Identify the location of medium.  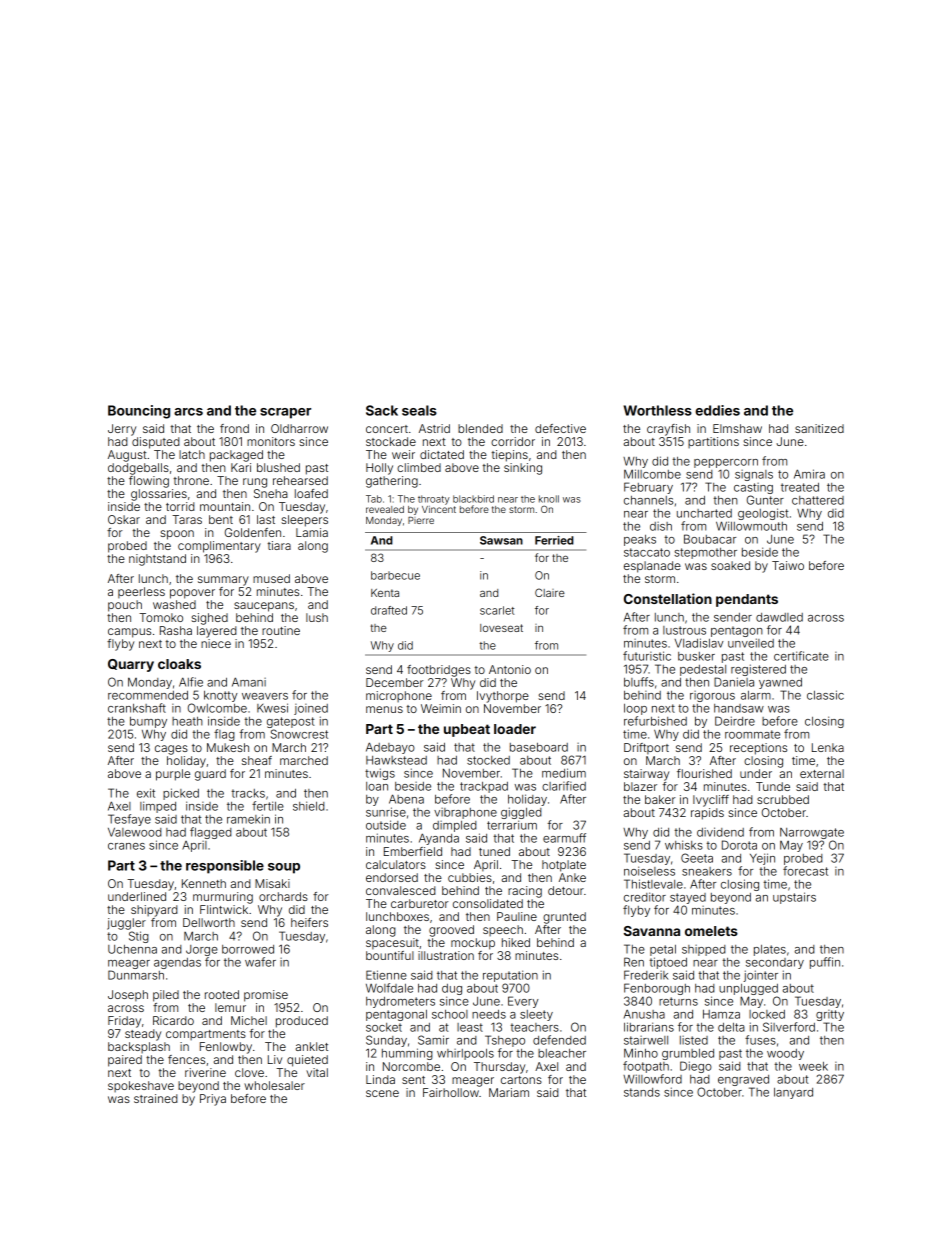
(564, 773).
